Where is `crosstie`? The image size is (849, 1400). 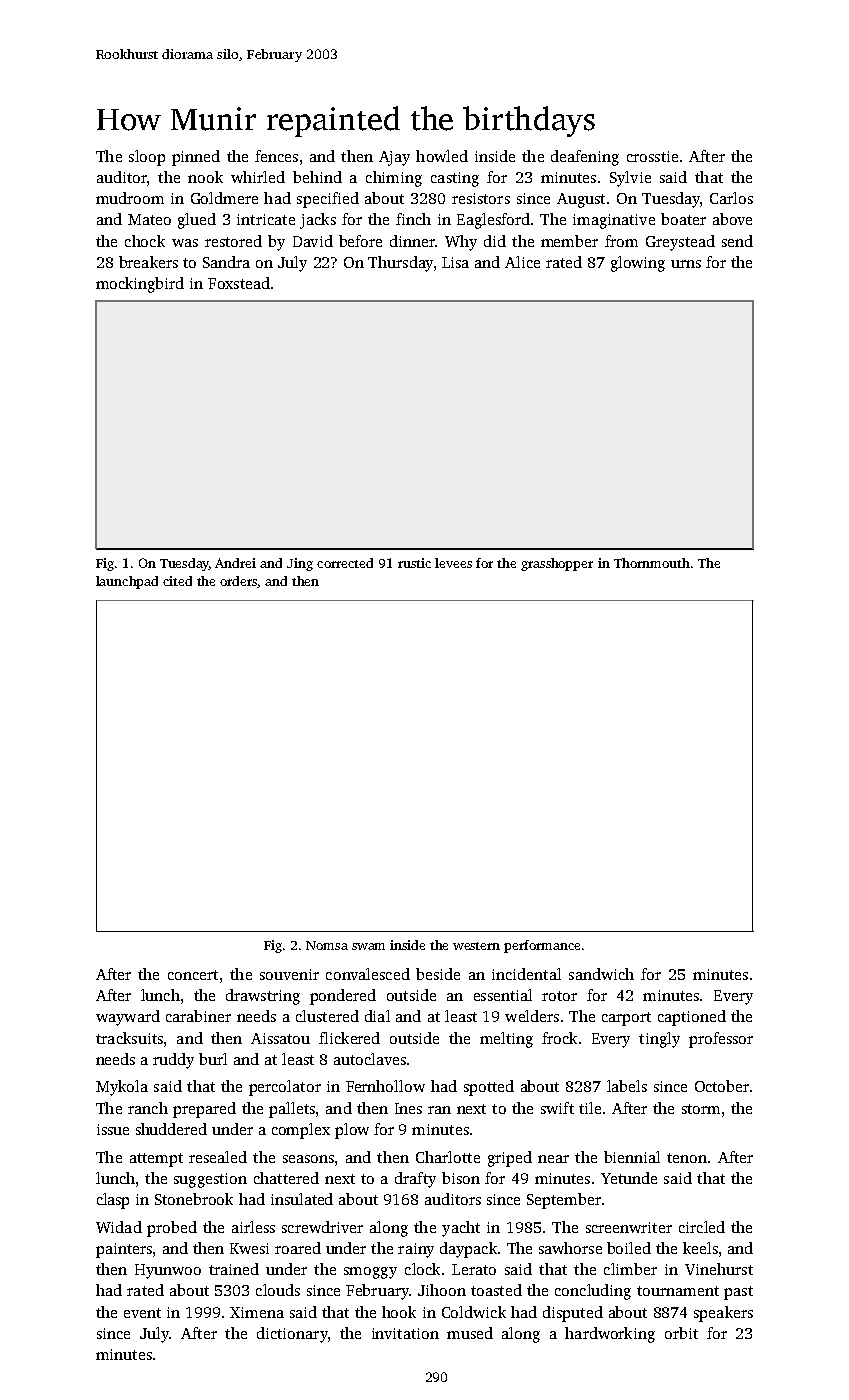
crosstie is located at coordinates (652, 156).
